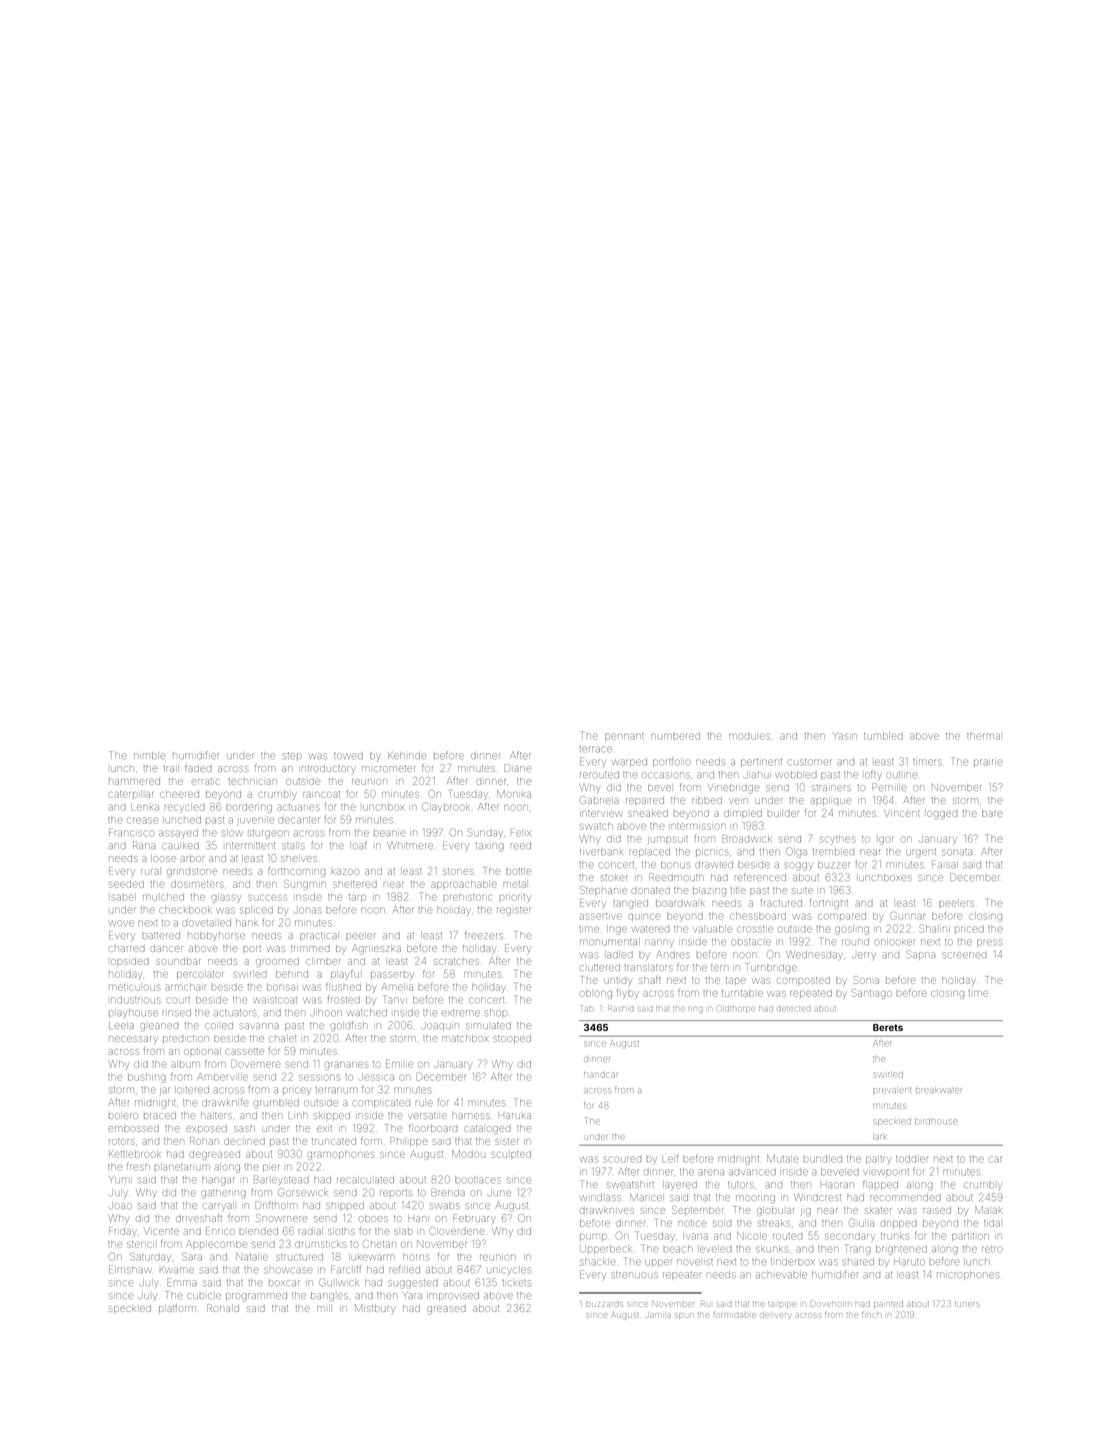 The width and height of the screenshot is (1111, 1438). Describe the element at coordinates (253, 781) in the screenshot. I see `technician` at that location.
